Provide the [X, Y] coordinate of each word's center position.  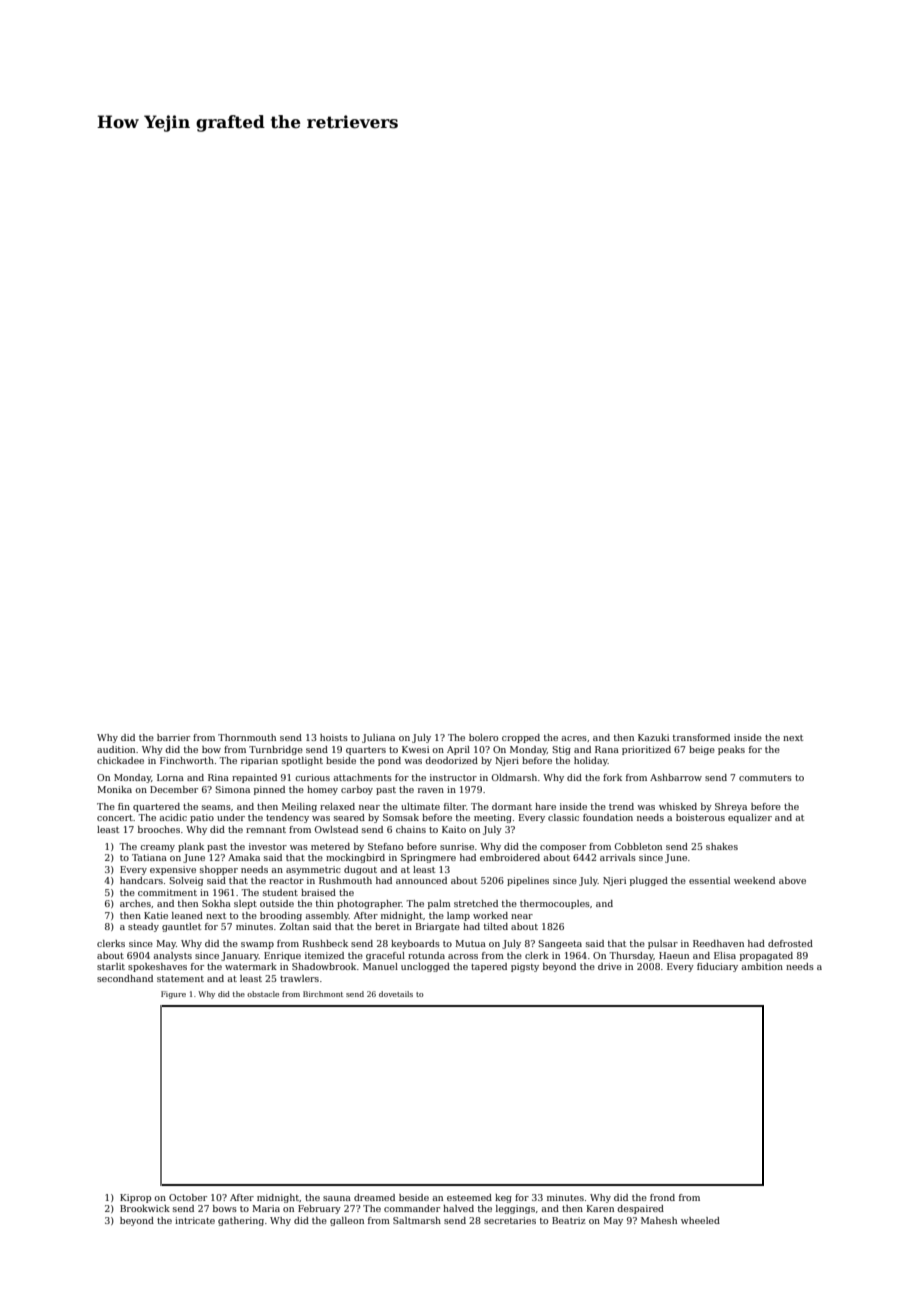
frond [662, 1197]
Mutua [470, 943]
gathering [241, 1221]
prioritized [646, 750]
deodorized [451, 760]
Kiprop [135, 1198]
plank [191, 847]
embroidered [510, 857]
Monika [114, 789]
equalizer [750, 818]
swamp [257, 945]
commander [412, 1208]
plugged [649, 881]
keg [503, 1198]
